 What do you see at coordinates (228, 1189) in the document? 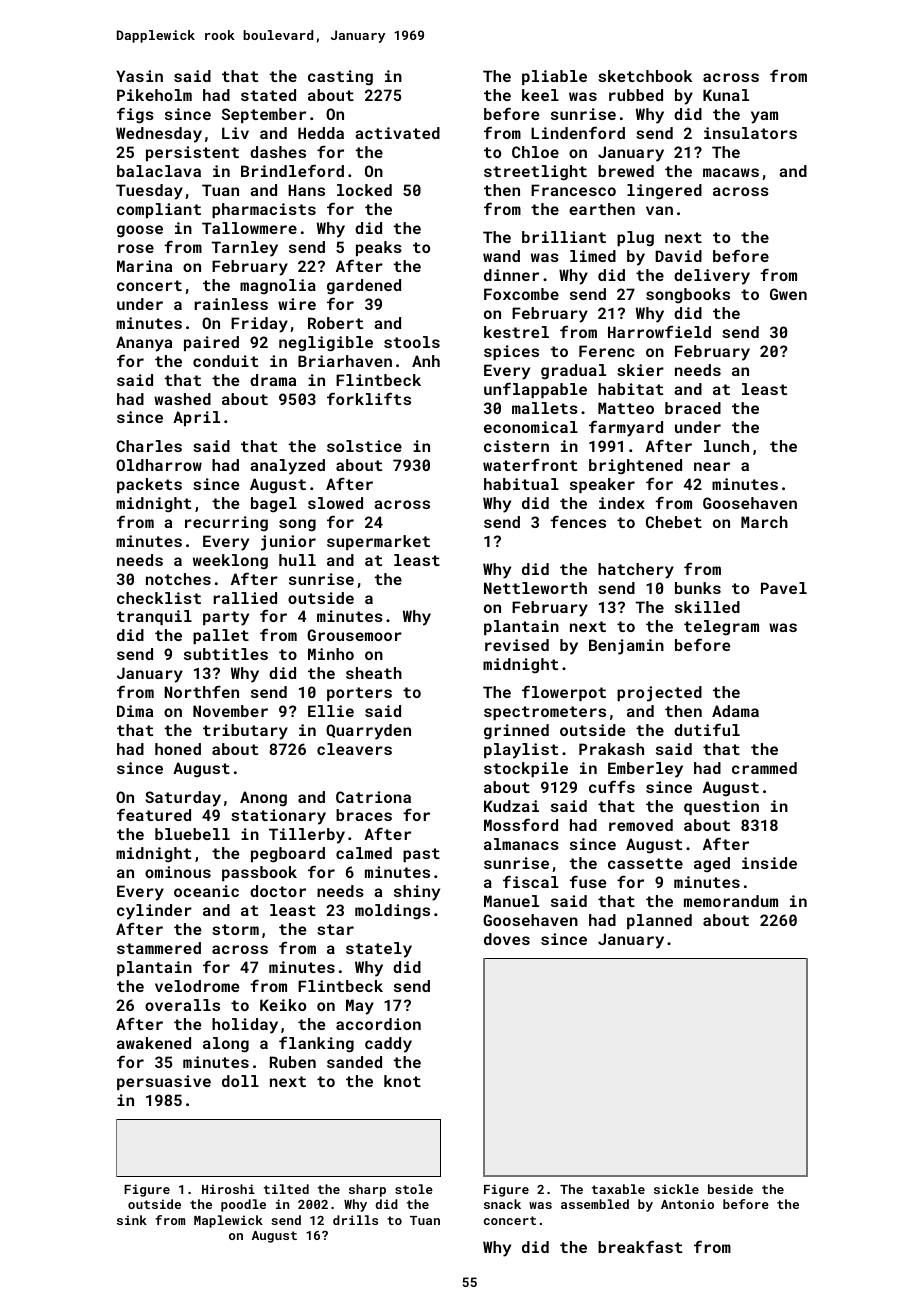
I see `Hiroshi` at bounding box center [228, 1189].
